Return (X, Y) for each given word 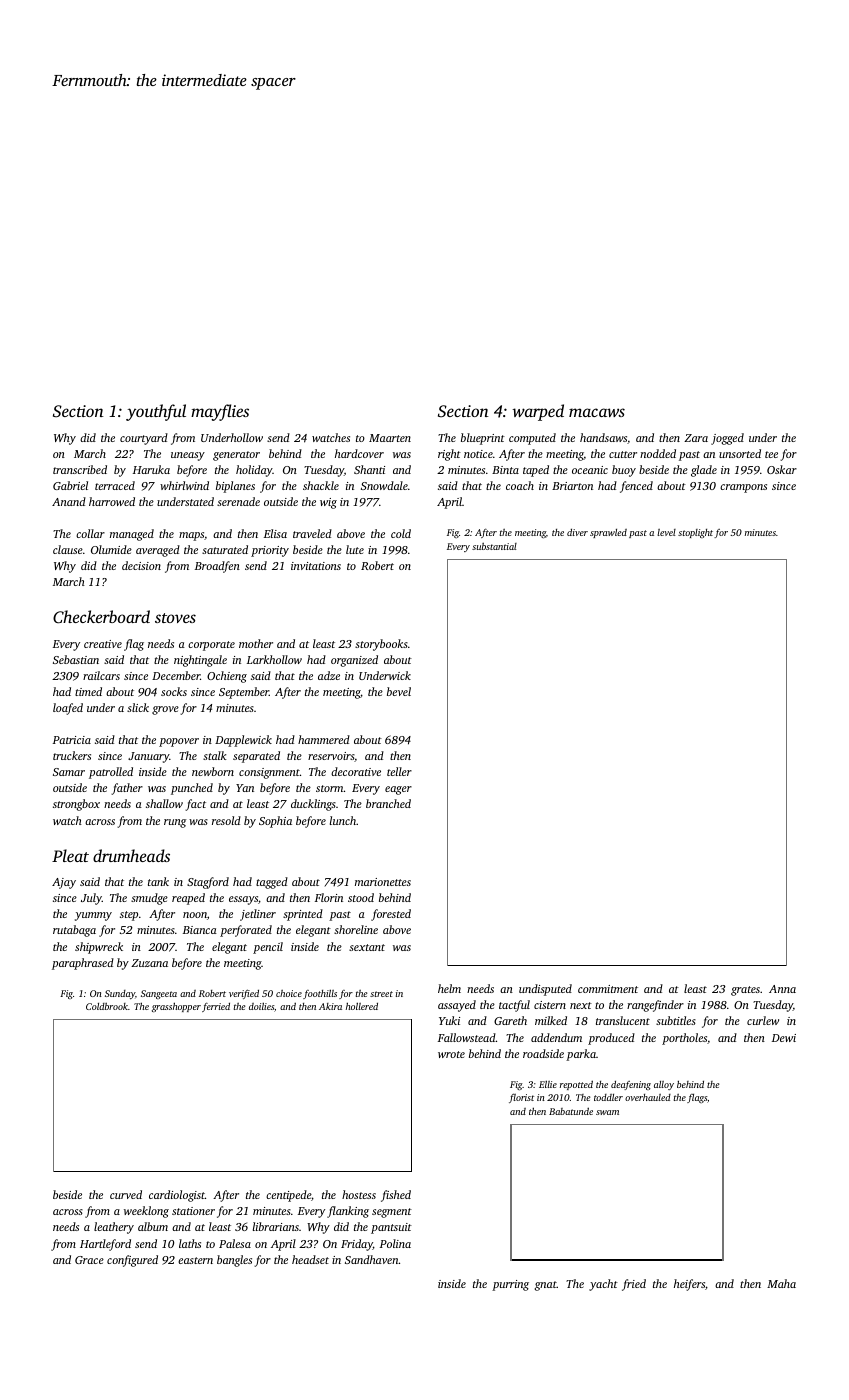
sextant (367, 947)
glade (704, 471)
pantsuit (391, 1228)
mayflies (220, 412)
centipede (288, 1196)
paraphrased (83, 964)
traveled (312, 533)
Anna (782, 989)
